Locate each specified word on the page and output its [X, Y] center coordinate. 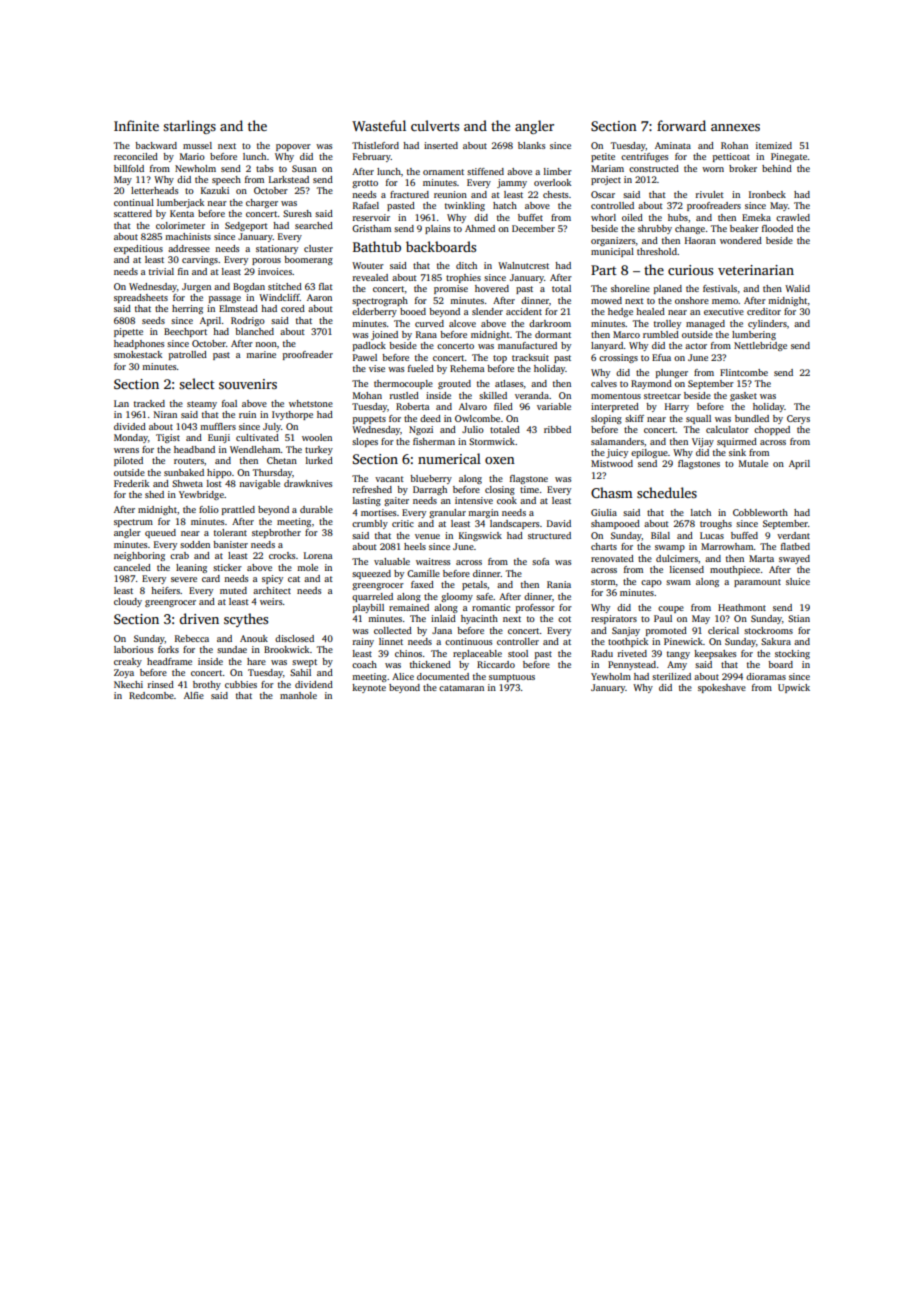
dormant [553, 334]
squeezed [371, 574]
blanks [531, 145]
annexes [735, 127]
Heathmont [742, 607]
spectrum [133, 523]
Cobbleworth [760, 512]
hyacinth [479, 619]
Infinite [136, 125]
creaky [128, 662]
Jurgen [196, 287]
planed [668, 289]
